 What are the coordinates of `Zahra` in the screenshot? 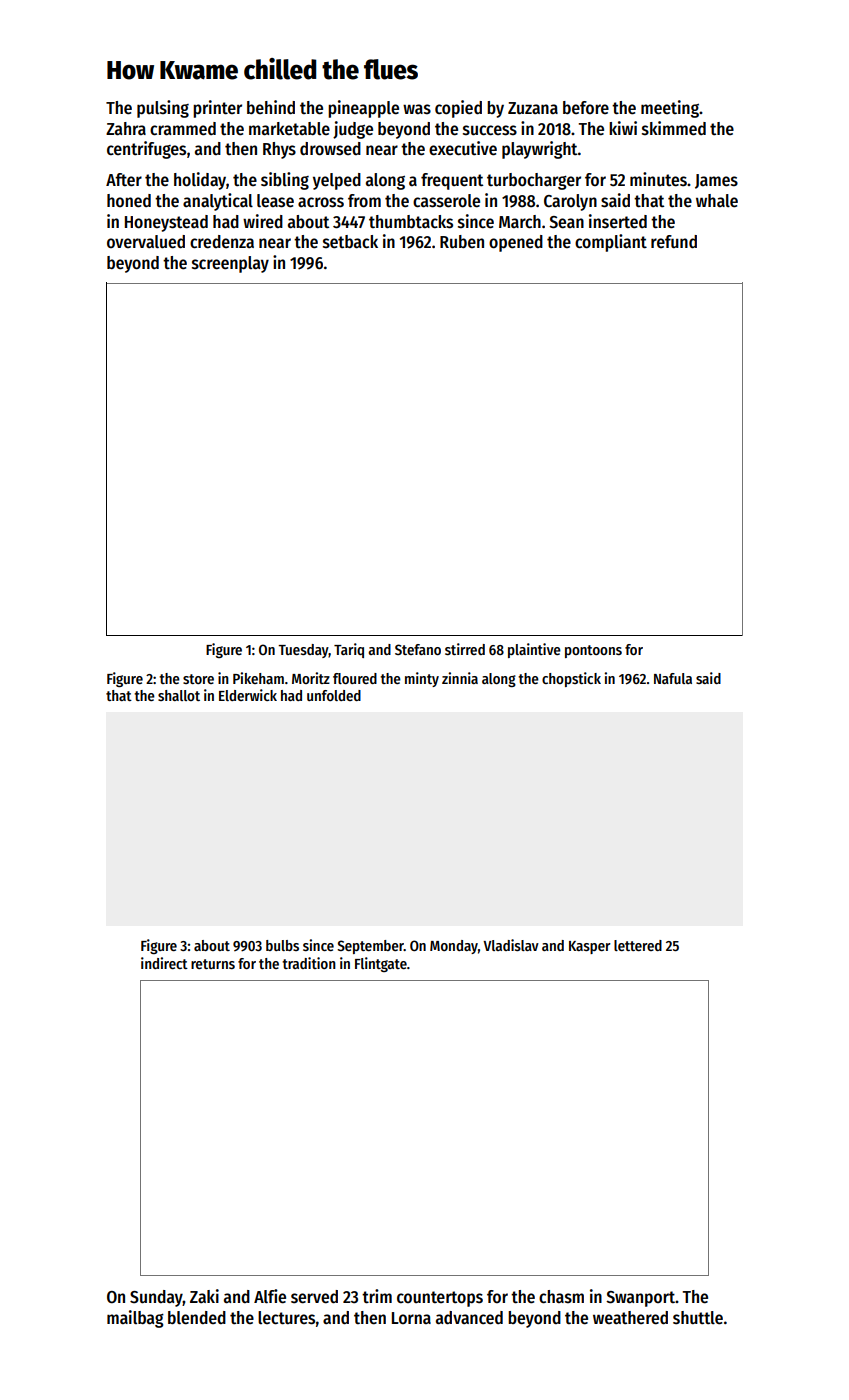 It's located at (126, 129).
